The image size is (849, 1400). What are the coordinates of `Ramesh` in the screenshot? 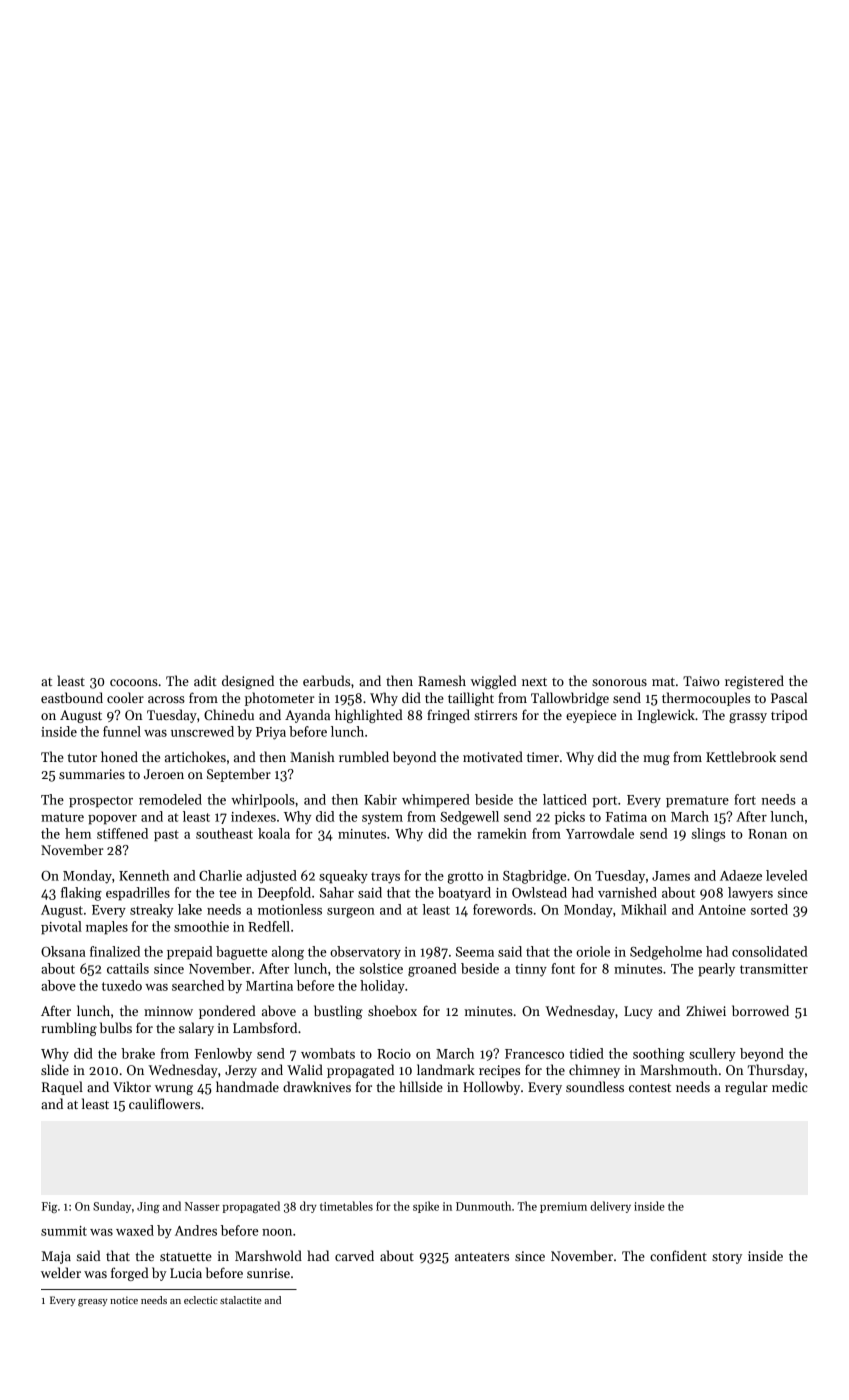 It's located at (442, 680).
